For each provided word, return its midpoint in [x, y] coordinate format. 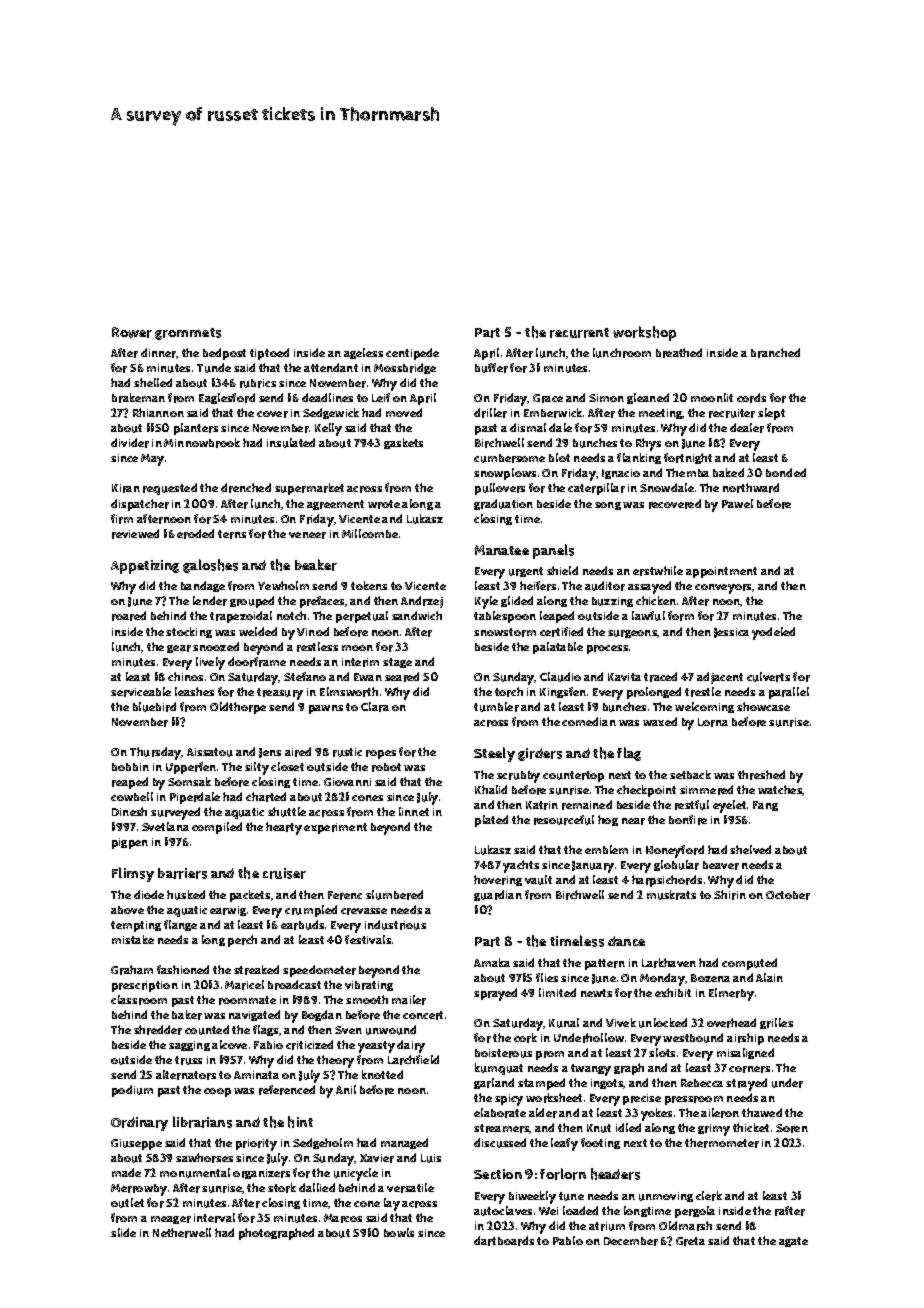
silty [257, 768]
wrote [384, 504]
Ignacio [621, 474]
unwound [391, 1030]
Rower [132, 332]
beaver [721, 865]
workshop [644, 333]
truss [188, 1060]
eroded [195, 534]
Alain [769, 977]
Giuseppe [136, 1144]
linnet [414, 811]
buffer [491, 368]
